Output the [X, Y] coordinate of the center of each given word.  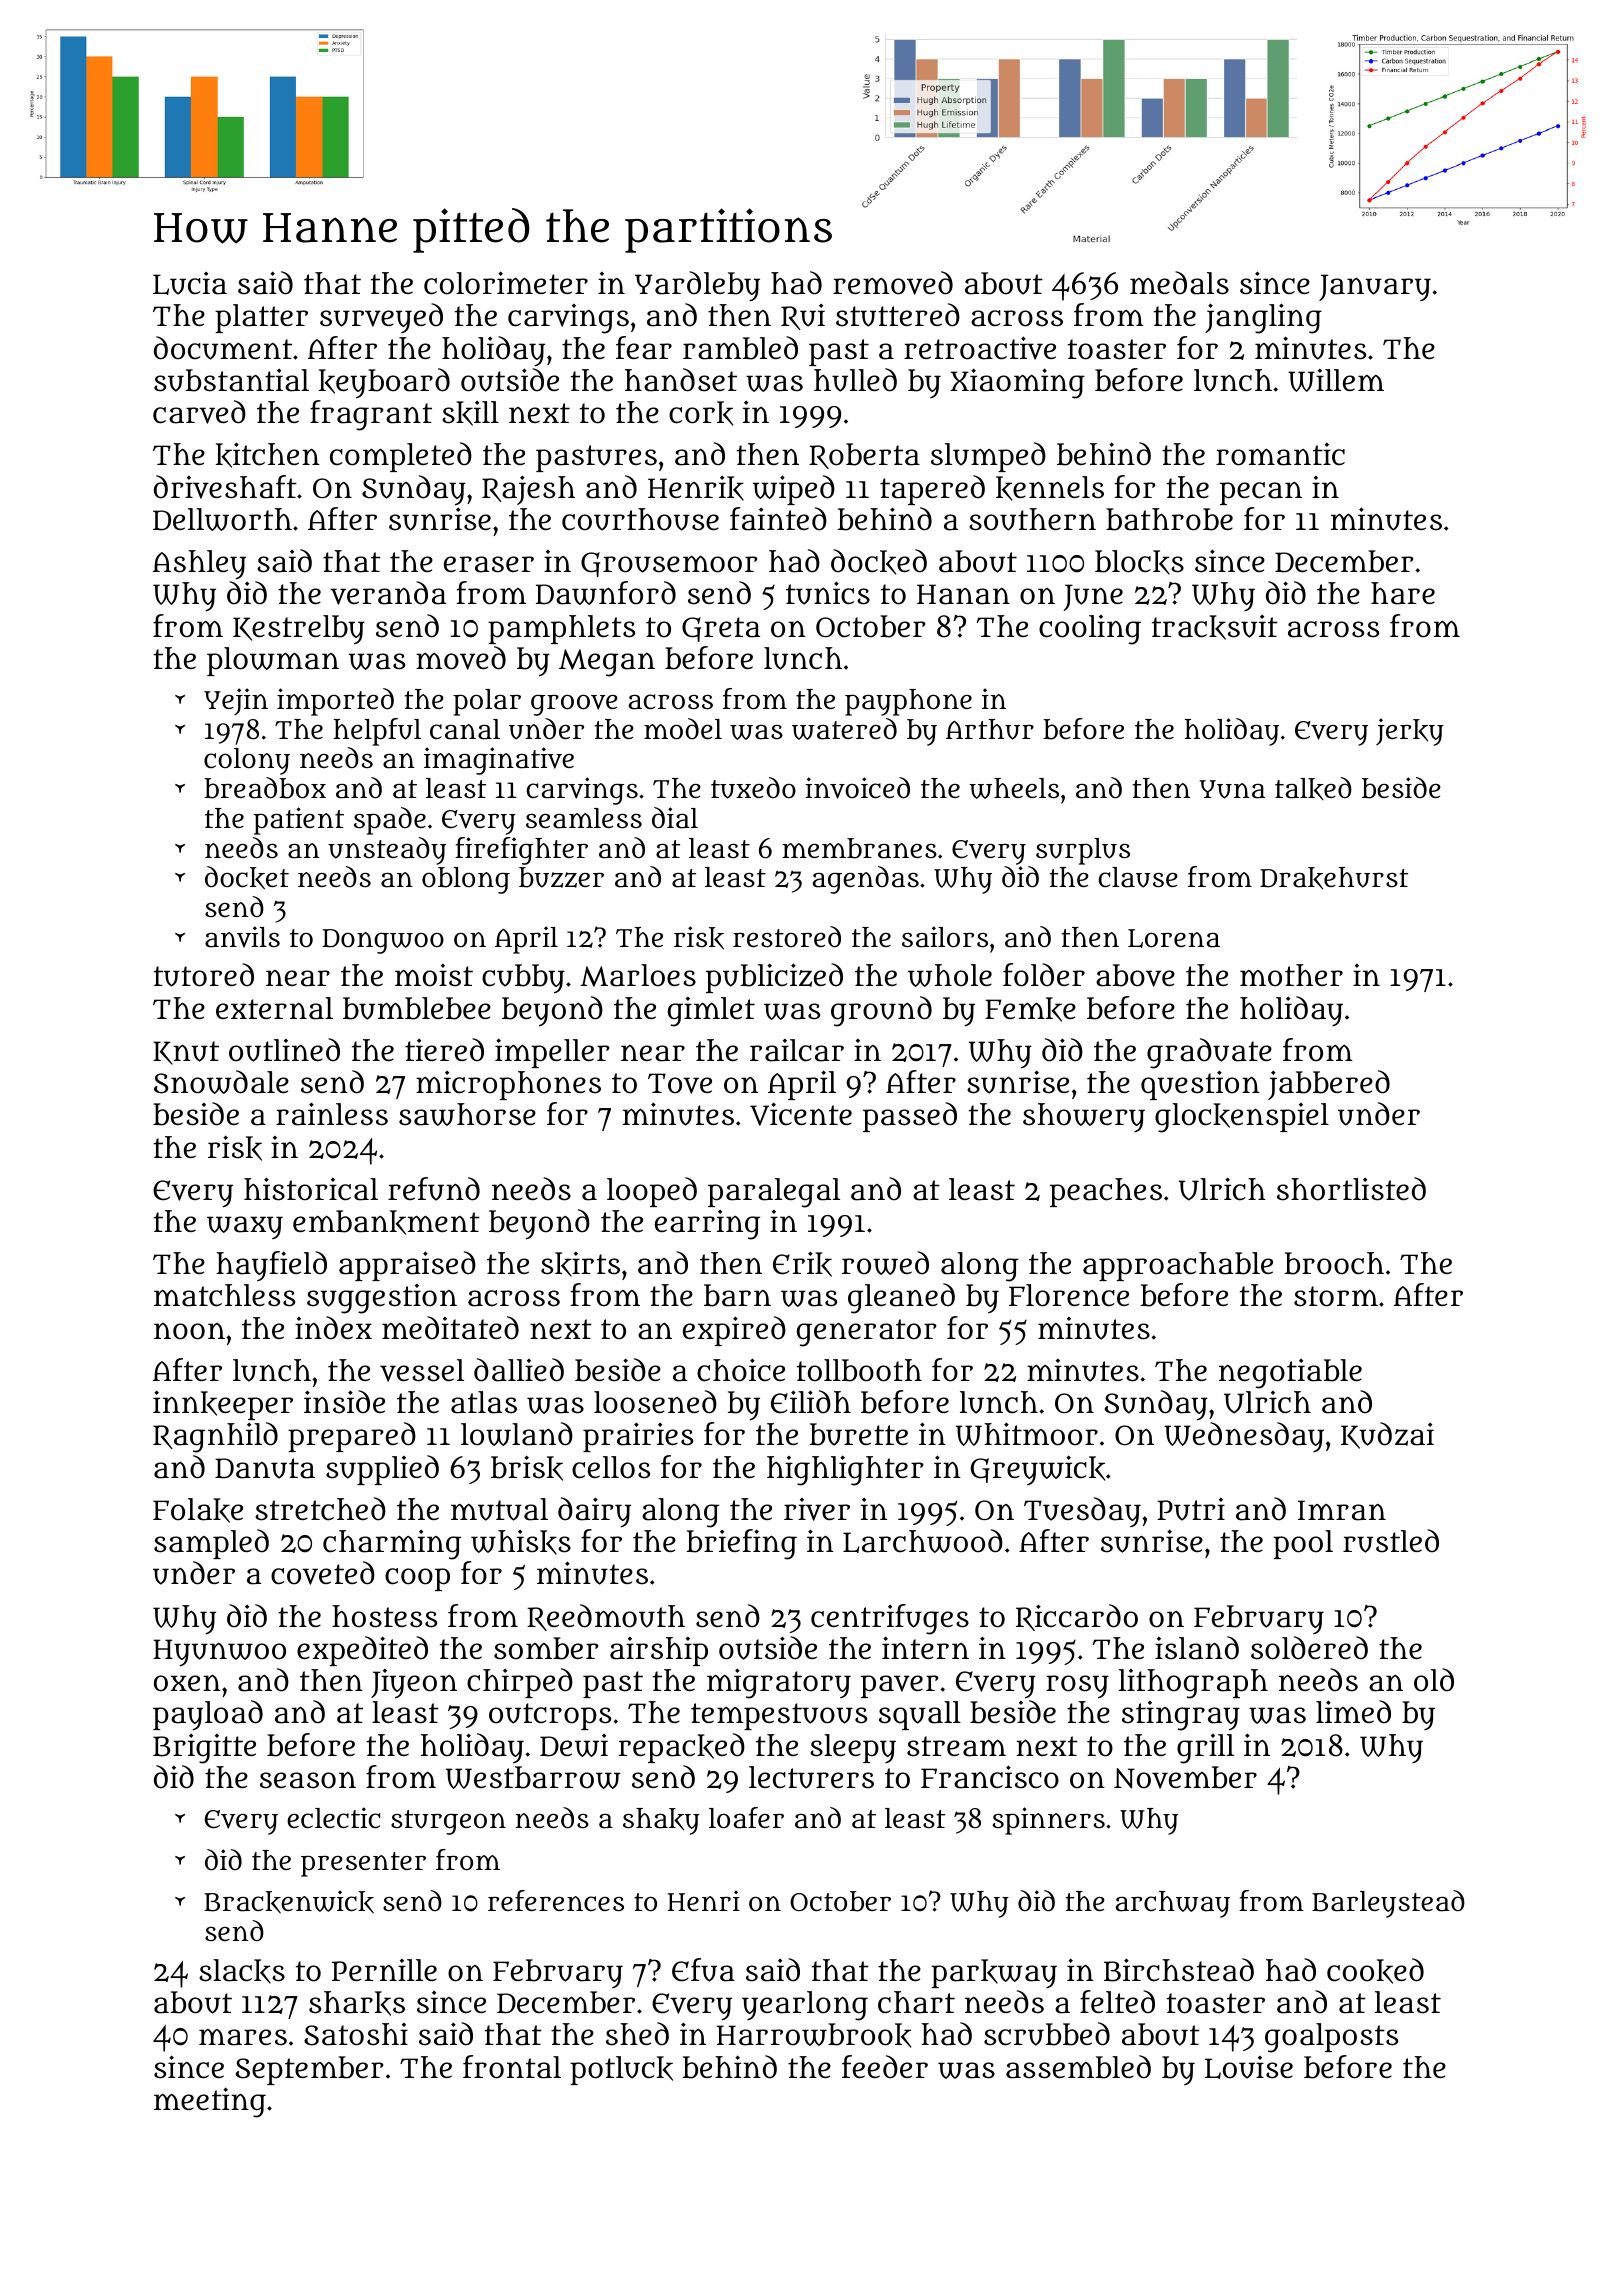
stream [956, 1746]
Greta [721, 629]
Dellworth [222, 519]
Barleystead [1388, 1904]
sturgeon [448, 1822]
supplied [382, 1470]
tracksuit [1215, 627]
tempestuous [779, 1716]
